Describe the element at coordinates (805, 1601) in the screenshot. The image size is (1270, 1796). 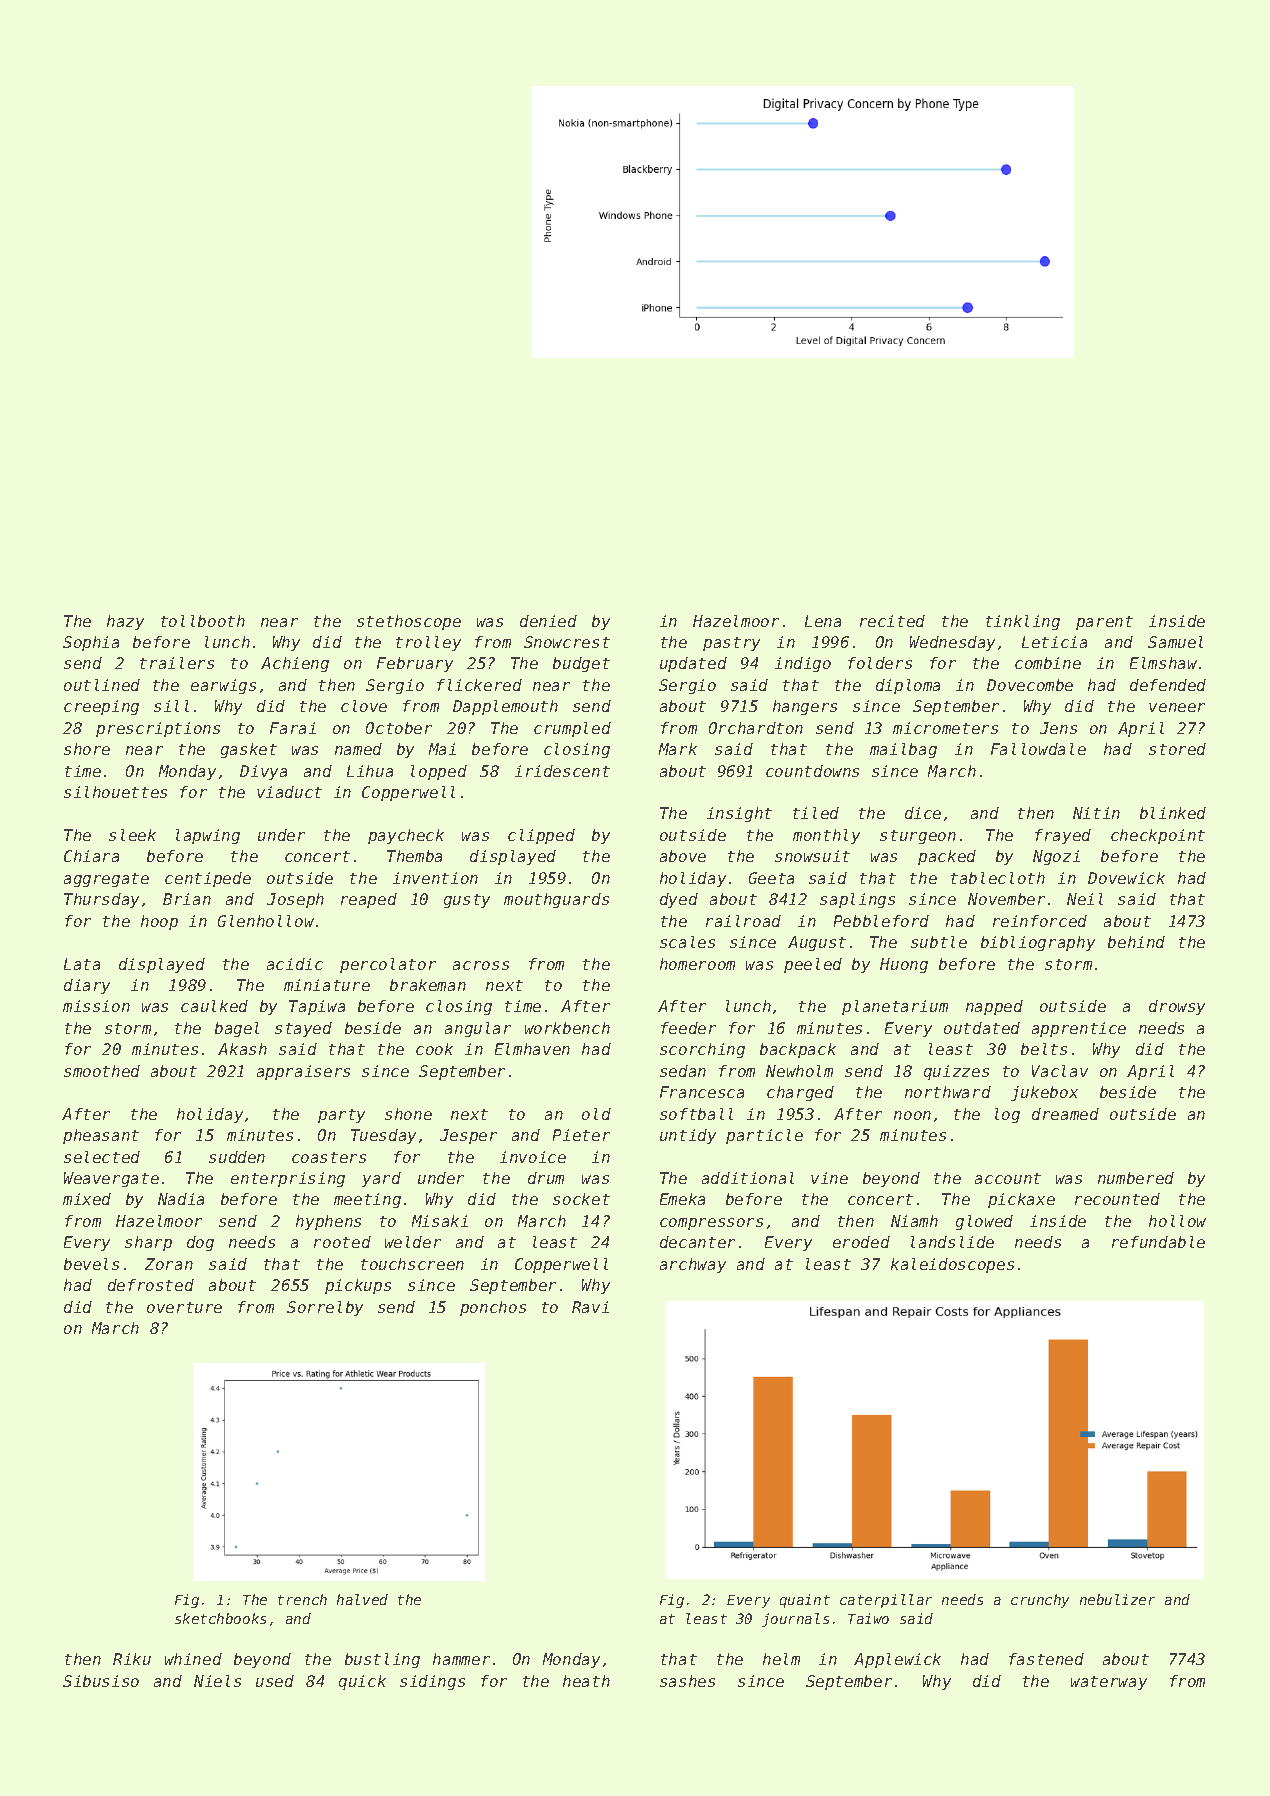
I see `quaint` at that location.
